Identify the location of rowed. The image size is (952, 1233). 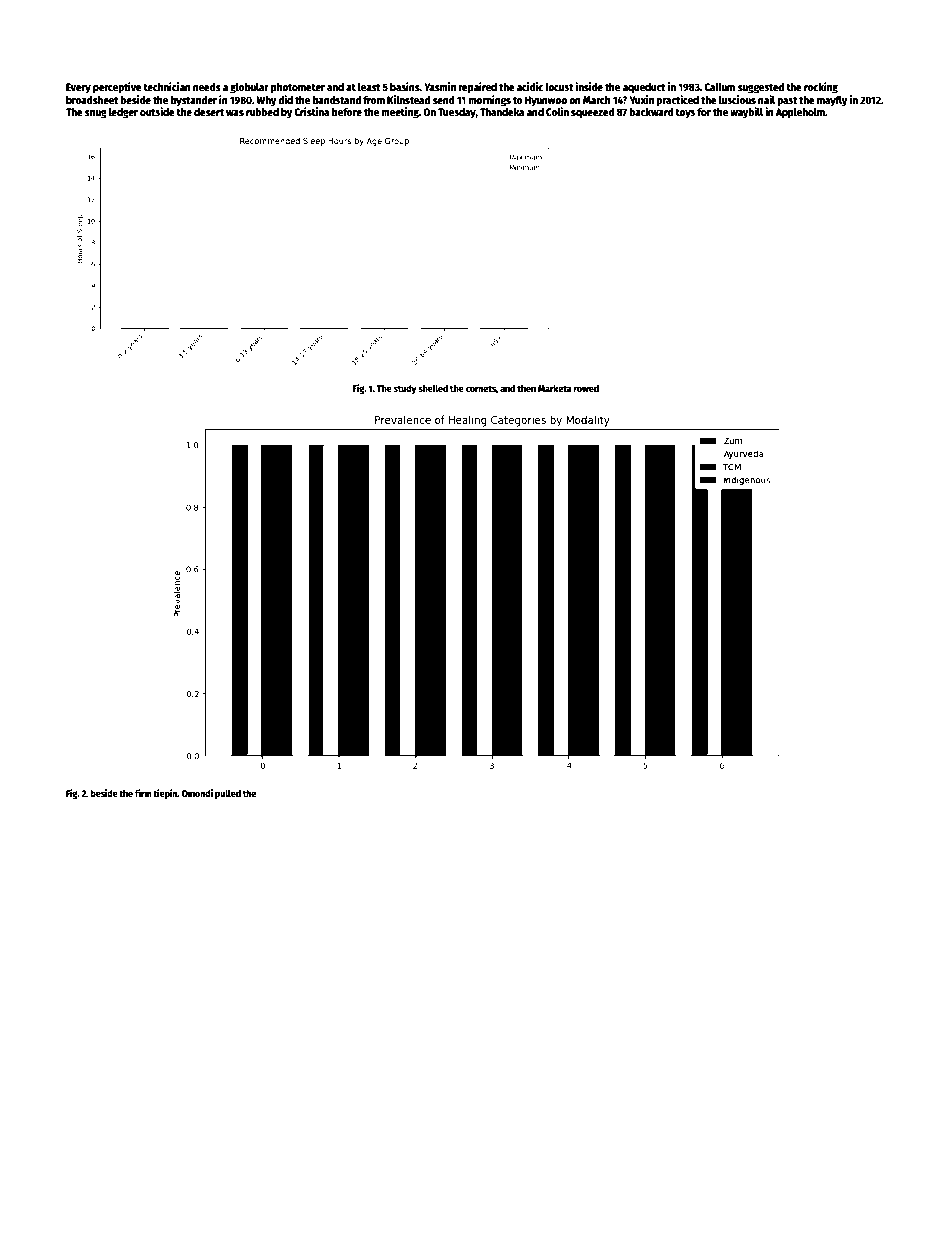
(586, 388).
